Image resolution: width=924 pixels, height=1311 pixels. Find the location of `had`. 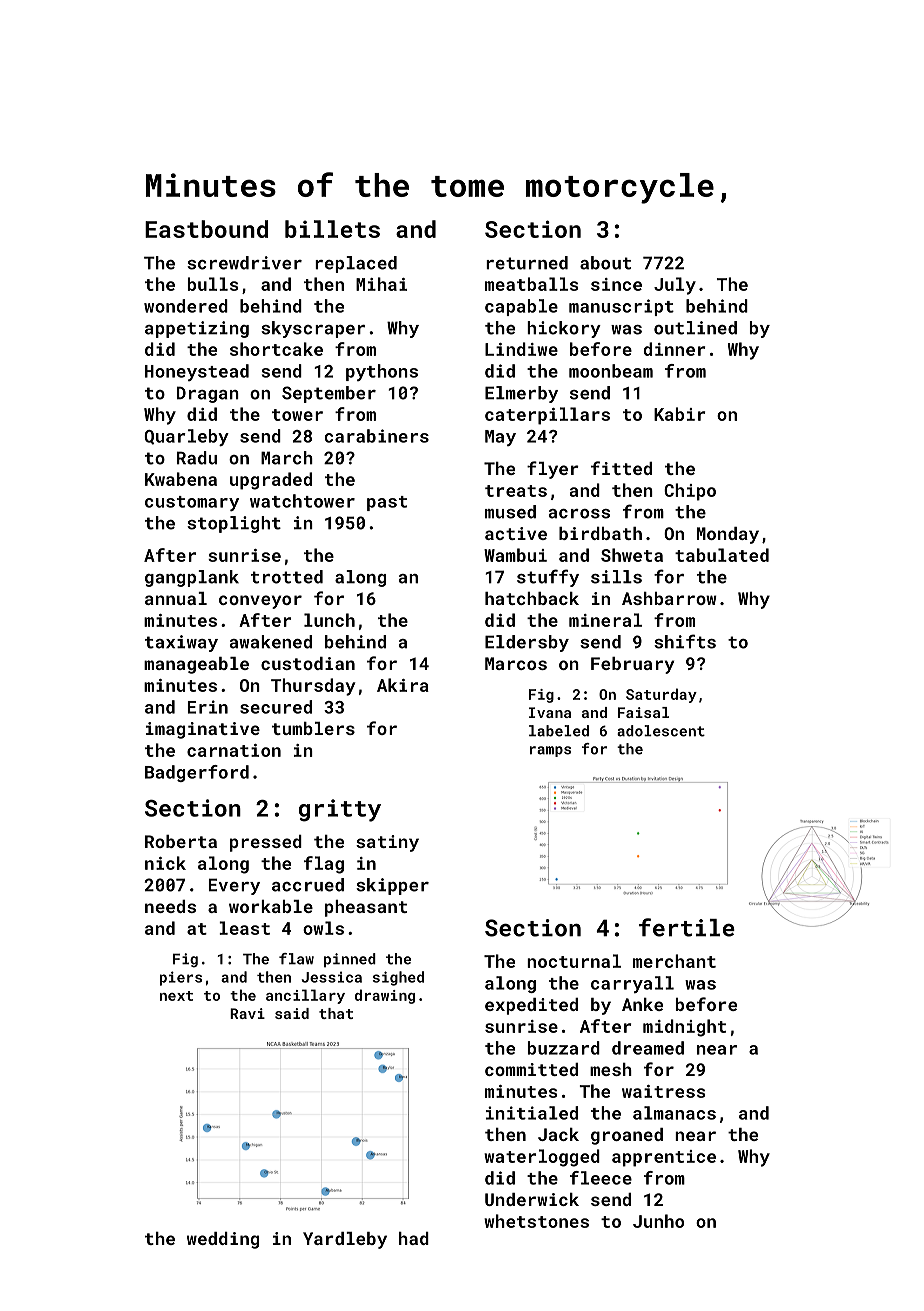

had is located at coordinates (414, 1238).
